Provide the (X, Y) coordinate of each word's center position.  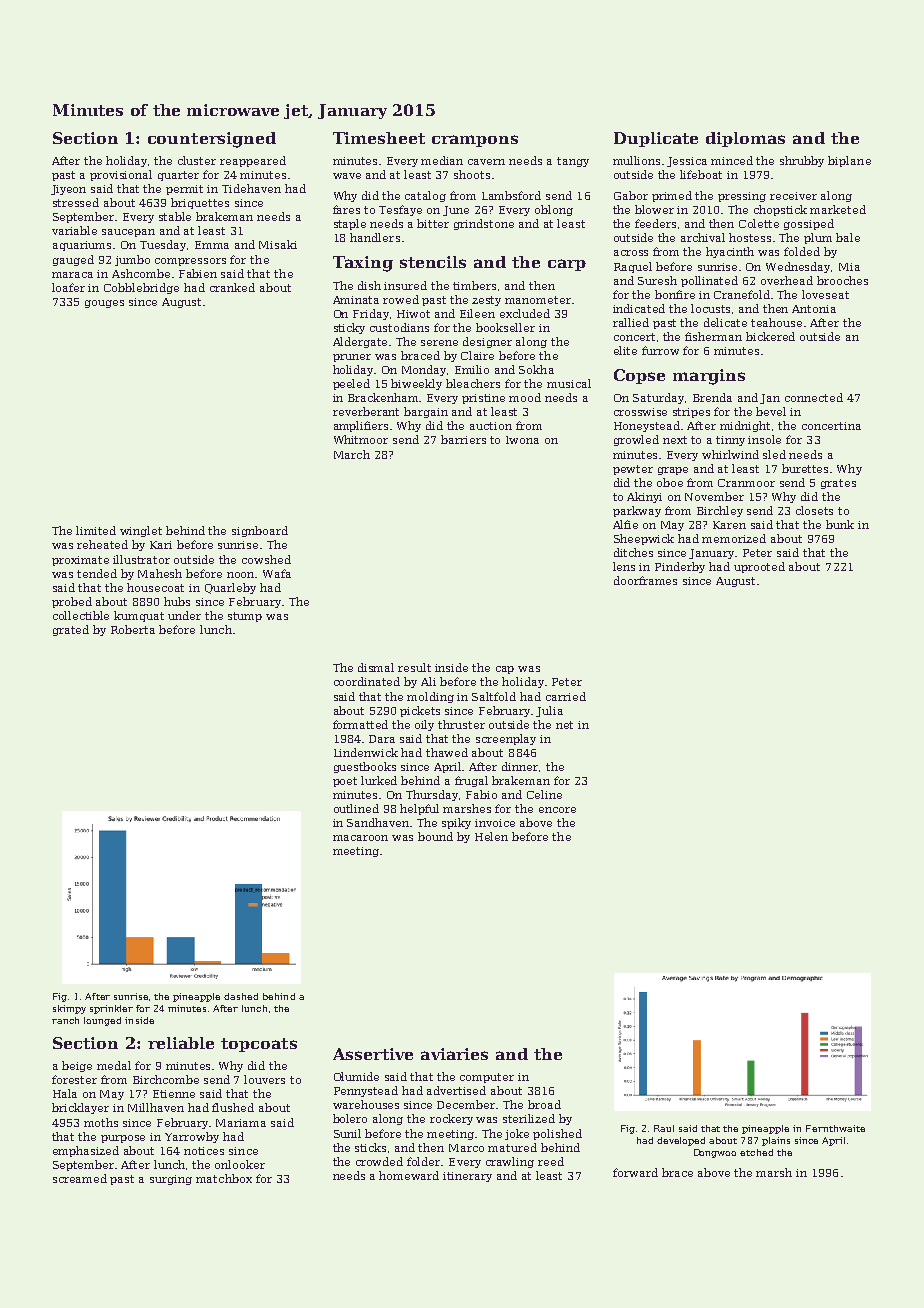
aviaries (454, 1054)
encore (557, 810)
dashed (241, 996)
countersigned (212, 140)
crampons (475, 141)
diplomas (745, 139)
